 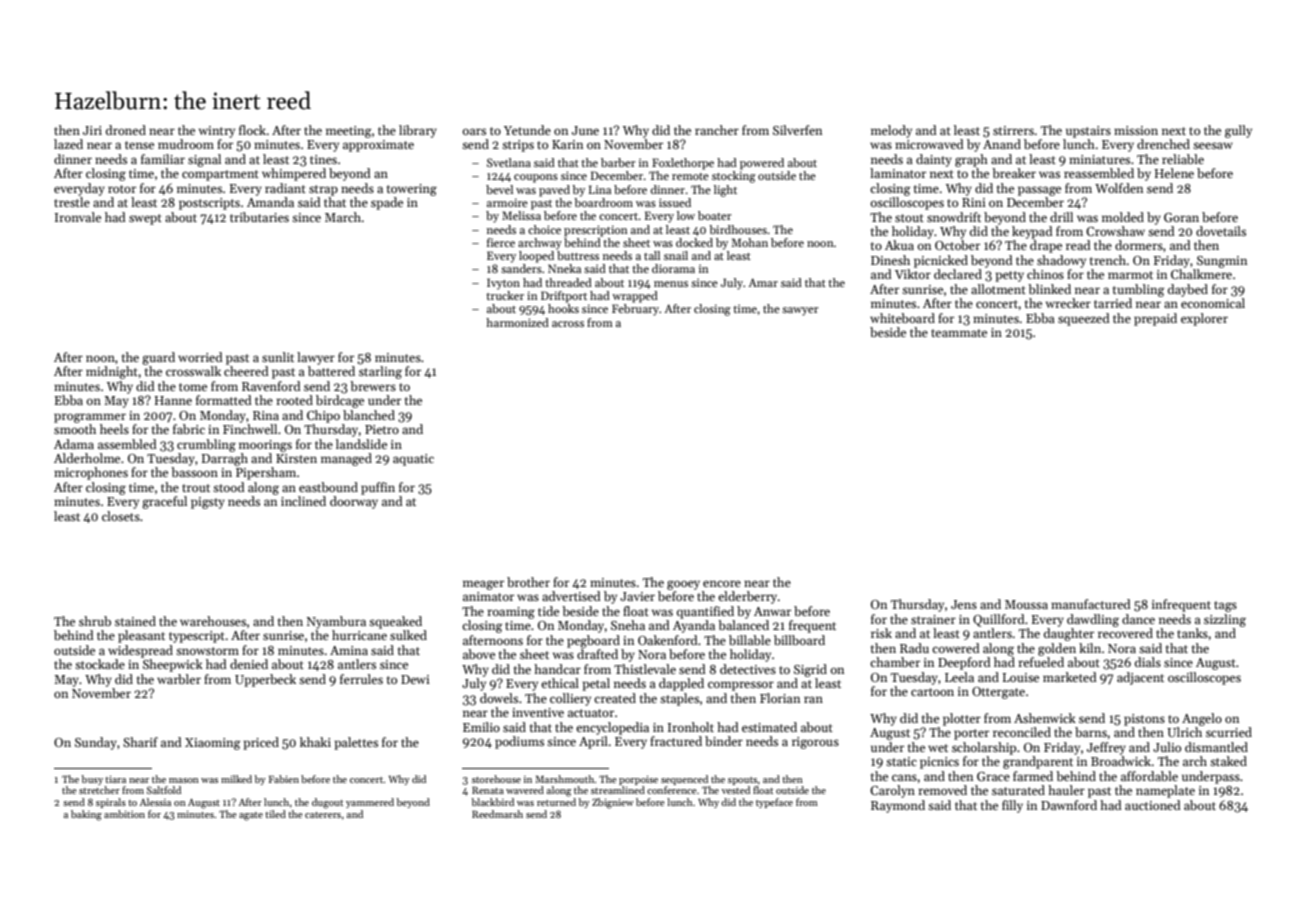 I want to click on breaker, so click(x=1014, y=173).
